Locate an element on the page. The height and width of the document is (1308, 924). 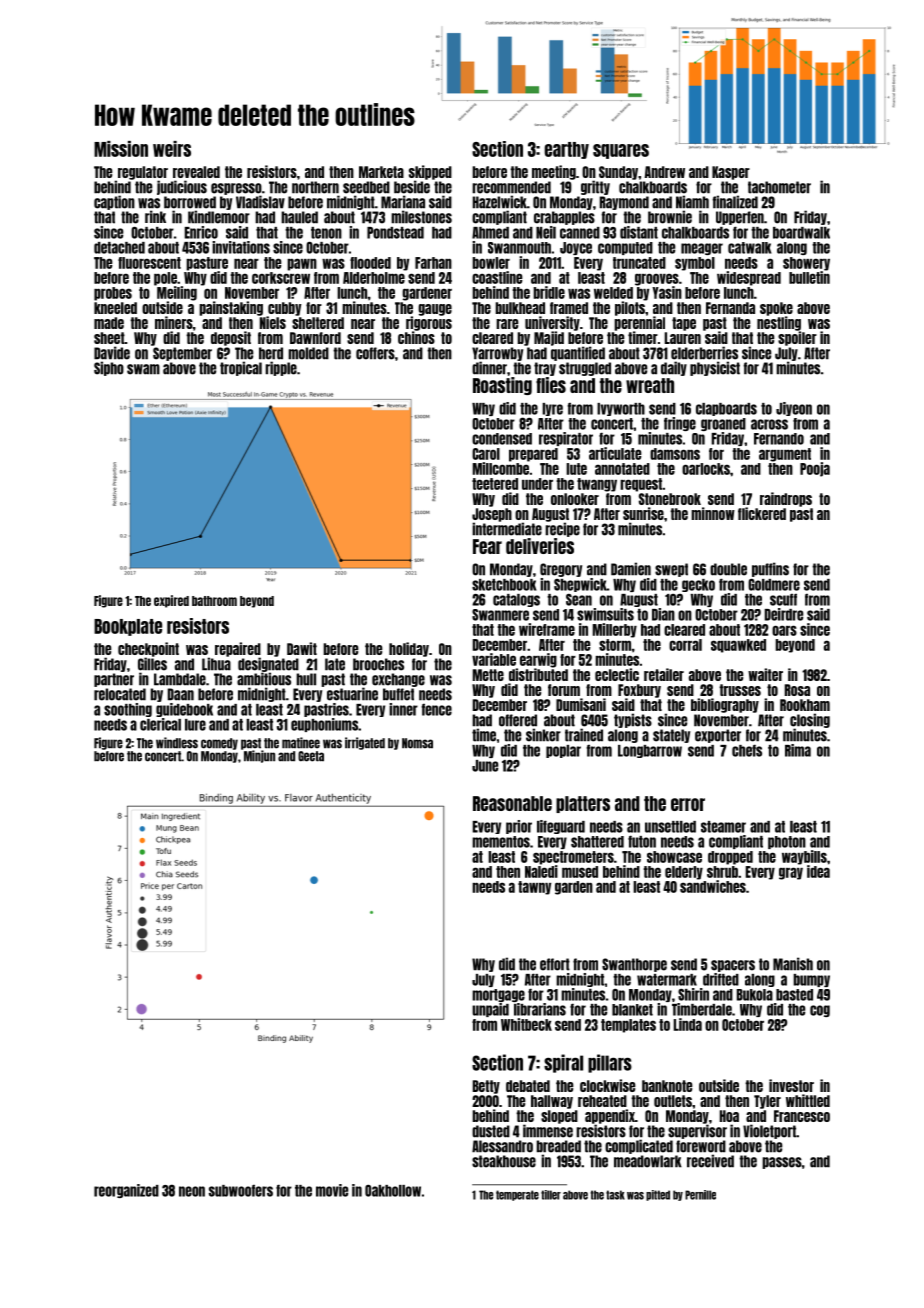
caption is located at coordinates (114, 202).
